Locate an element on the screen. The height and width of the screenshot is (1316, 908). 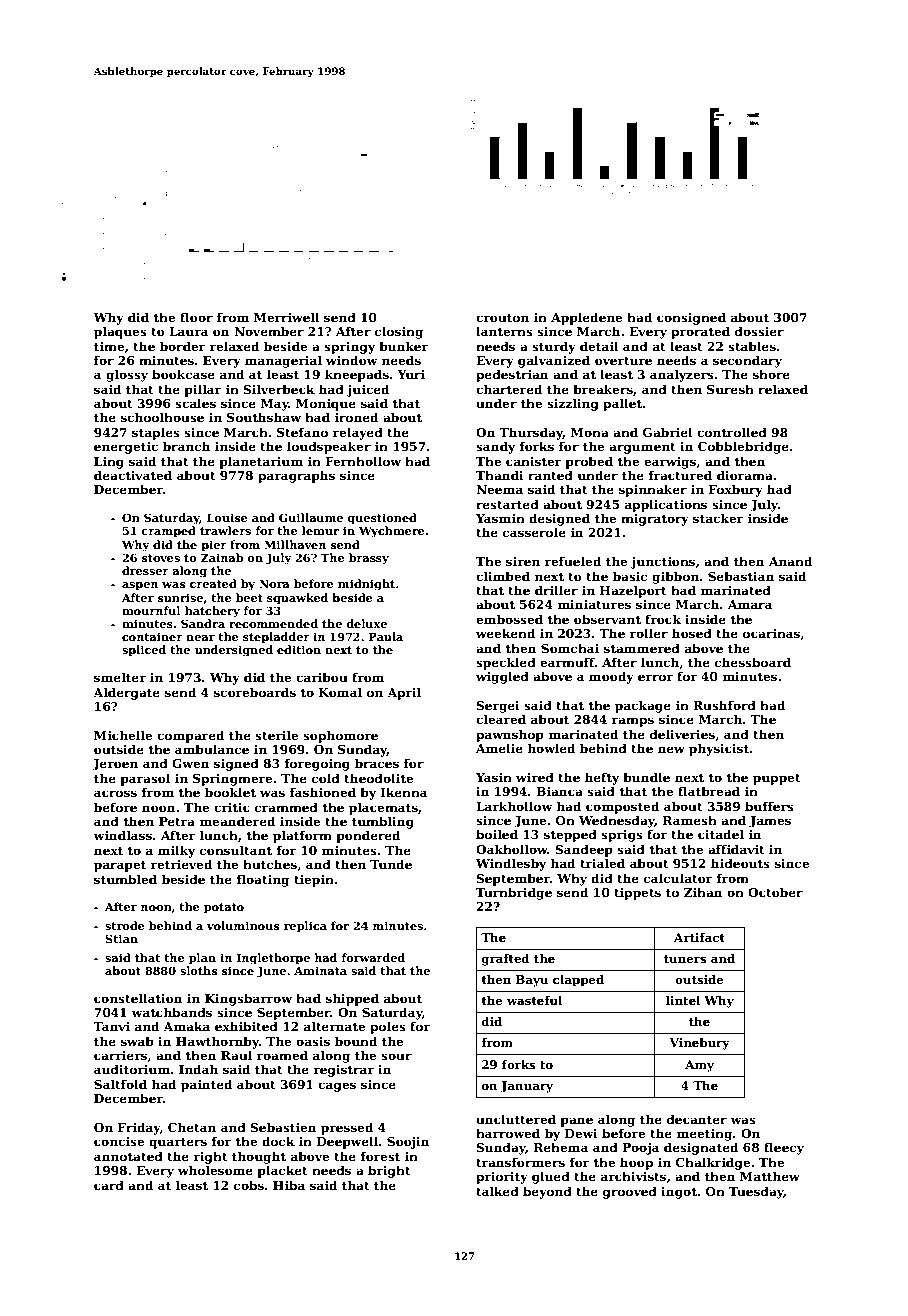
James is located at coordinates (770, 822).
